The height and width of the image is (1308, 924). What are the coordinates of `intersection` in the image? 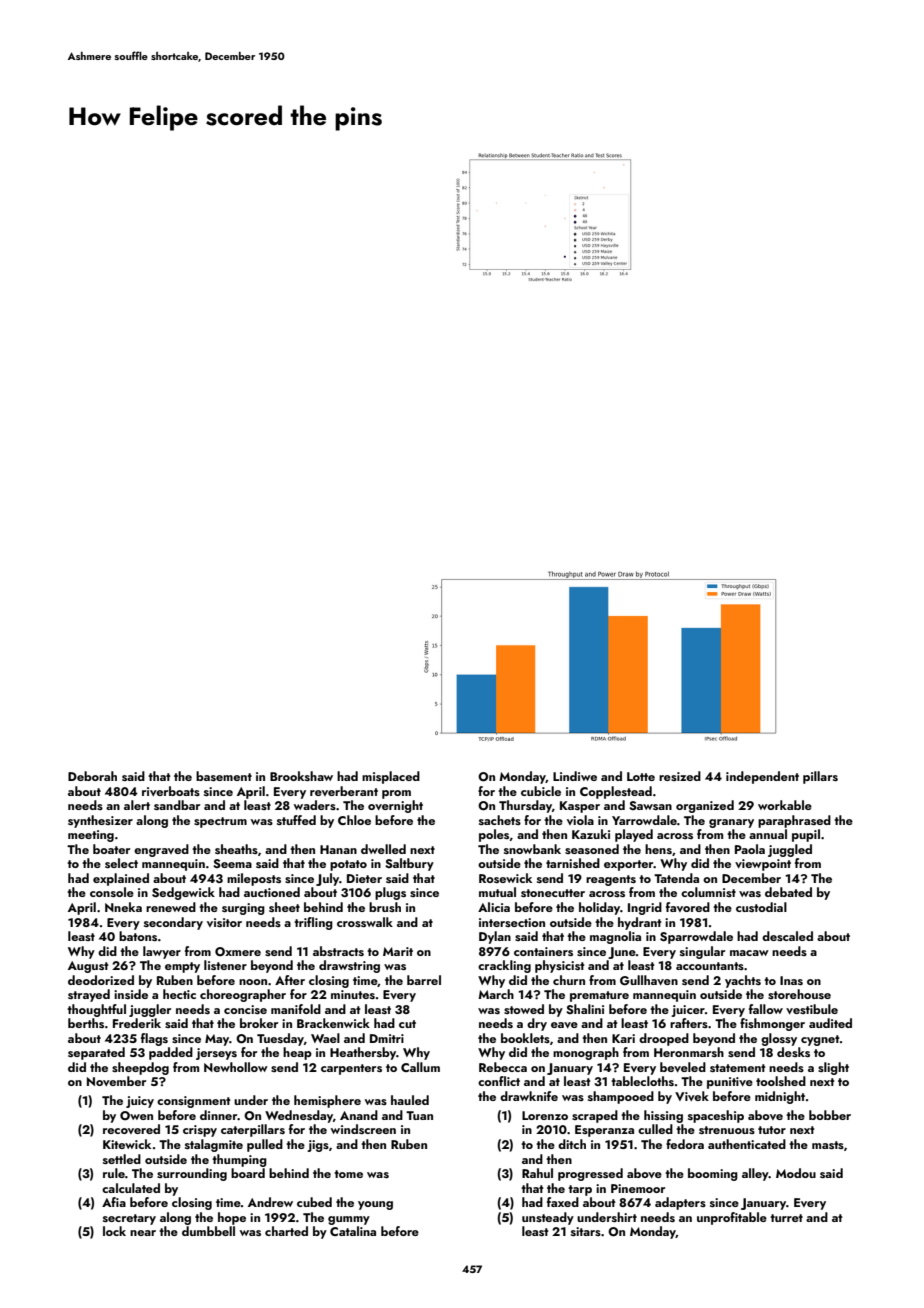 It's located at (512, 922).
